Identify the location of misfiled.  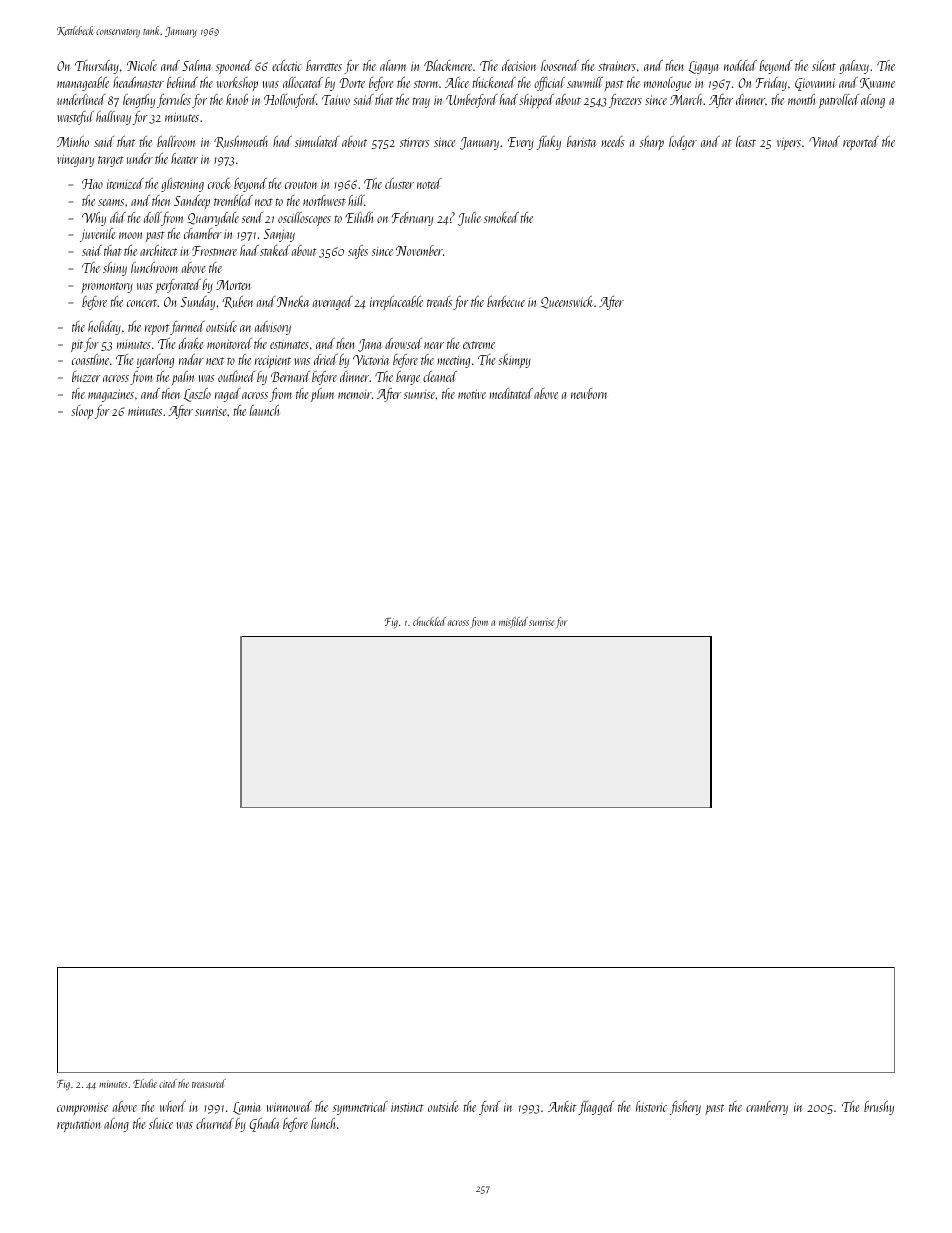
(513, 622).
